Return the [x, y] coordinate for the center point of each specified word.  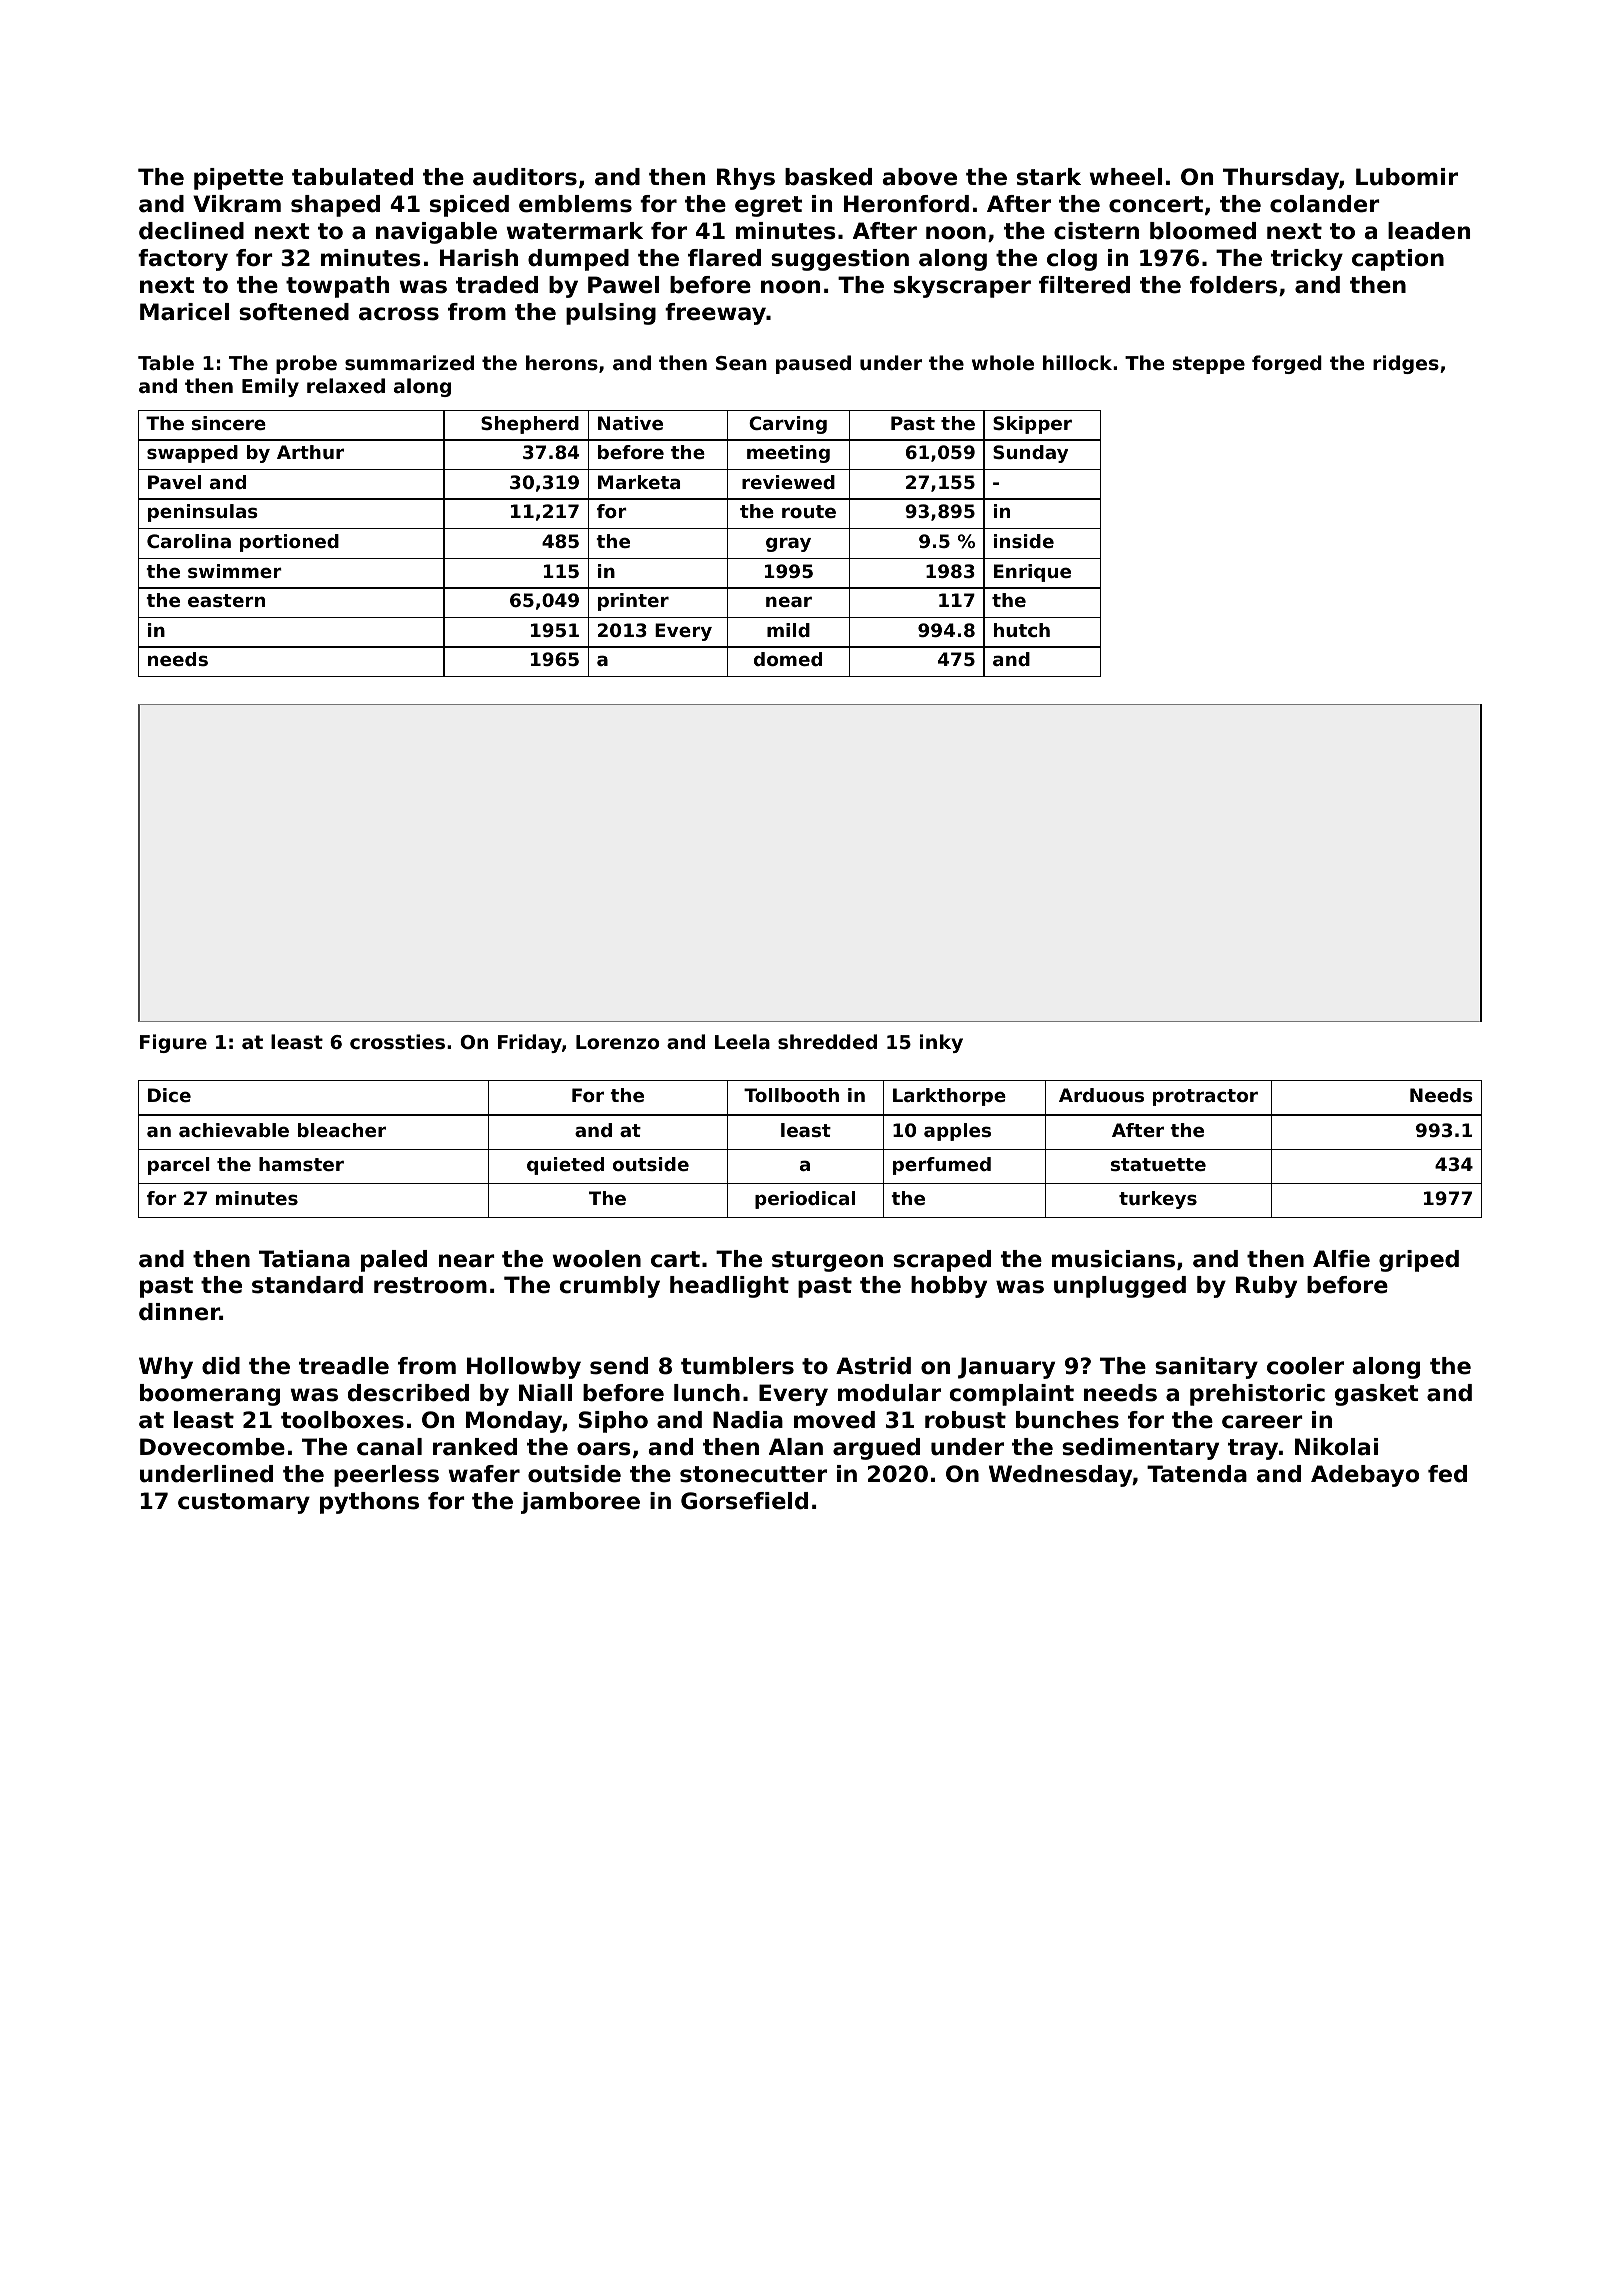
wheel [1125, 177]
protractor [1205, 1097]
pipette [238, 179]
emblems [575, 204]
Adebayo [1365, 1476]
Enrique [1032, 573]
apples [957, 1132]
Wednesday [1061, 1476]
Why [166, 1368]
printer [633, 602]
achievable [234, 1130]
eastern [226, 600]
